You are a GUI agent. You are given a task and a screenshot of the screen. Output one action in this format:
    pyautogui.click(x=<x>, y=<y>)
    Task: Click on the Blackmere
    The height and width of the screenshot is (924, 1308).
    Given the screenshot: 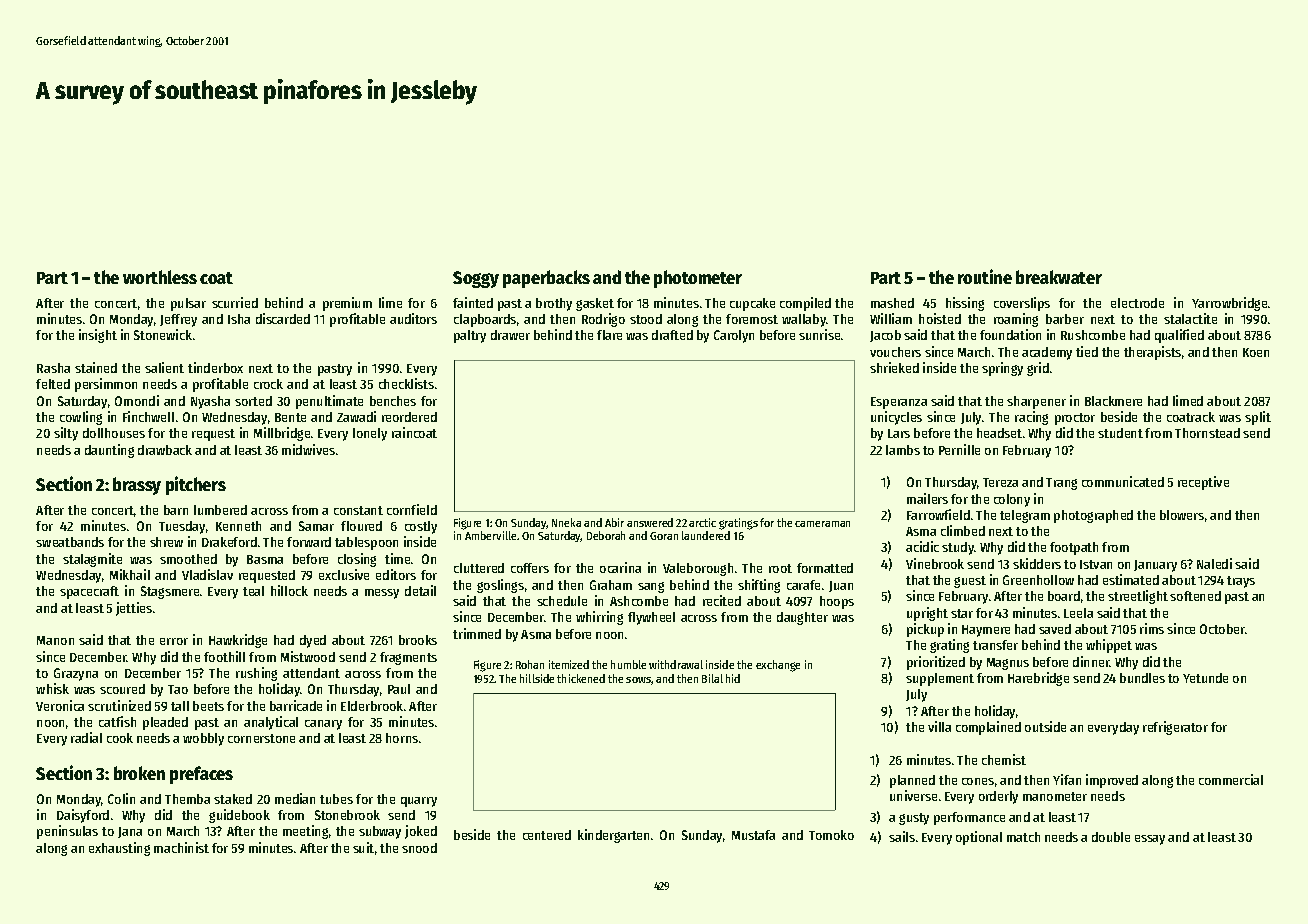 What is the action you would take?
    pyautogui.click(x=1113, y=401)
